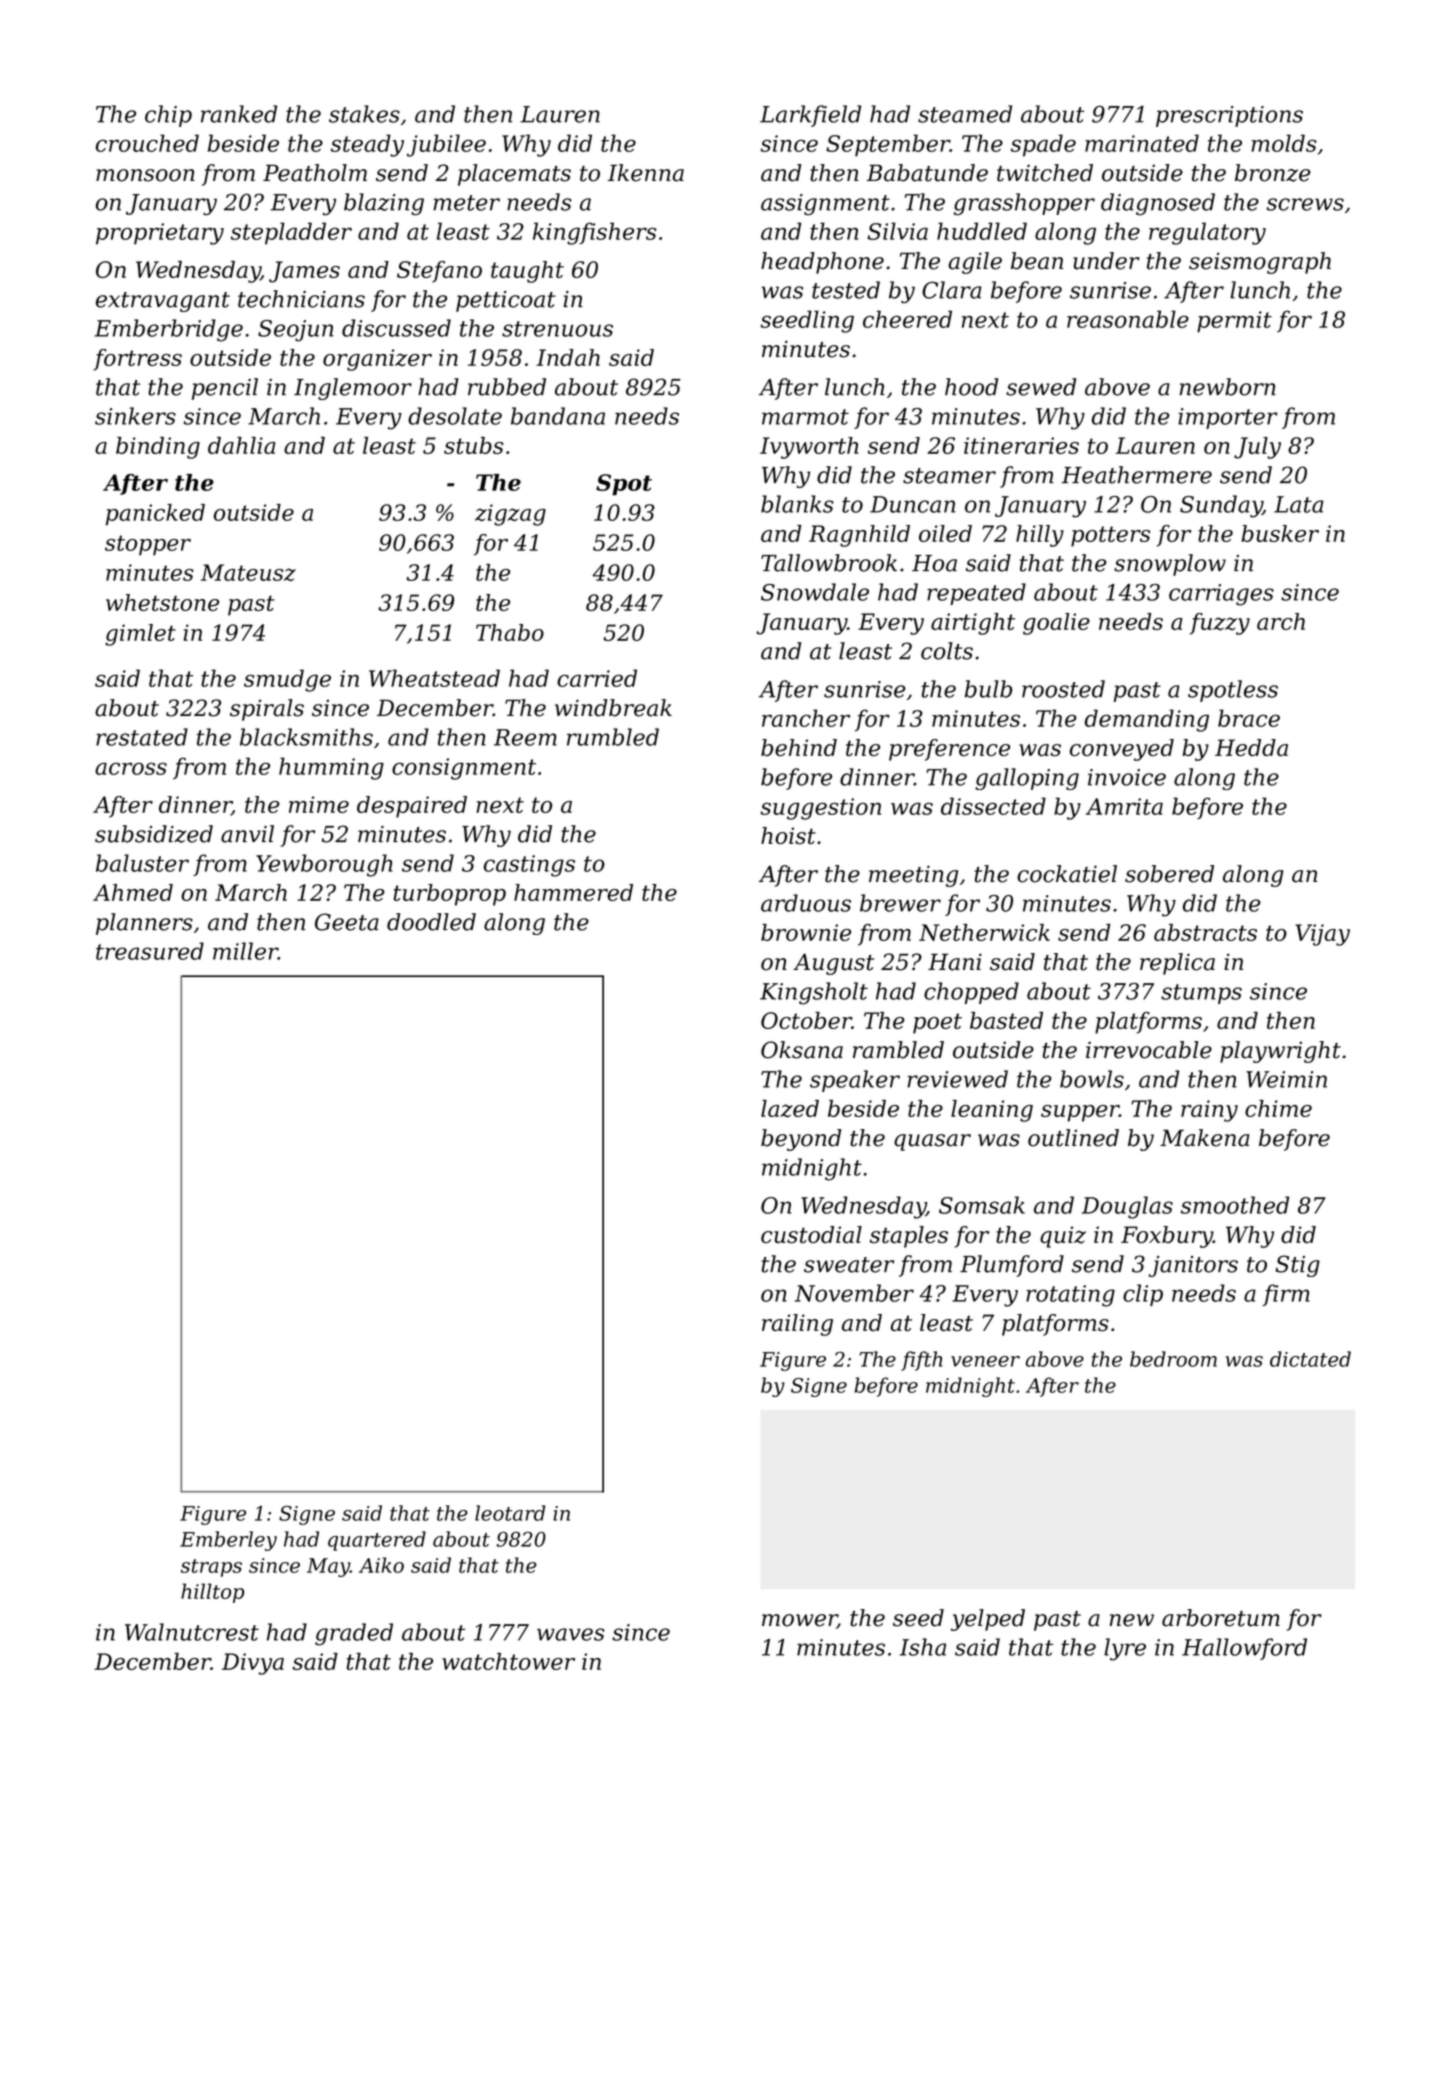 The height and width of the page is (2100, 1450). What do you see at coordinates (168, 116) in the page?
I see `chip` at bounding box center [168, 116].
